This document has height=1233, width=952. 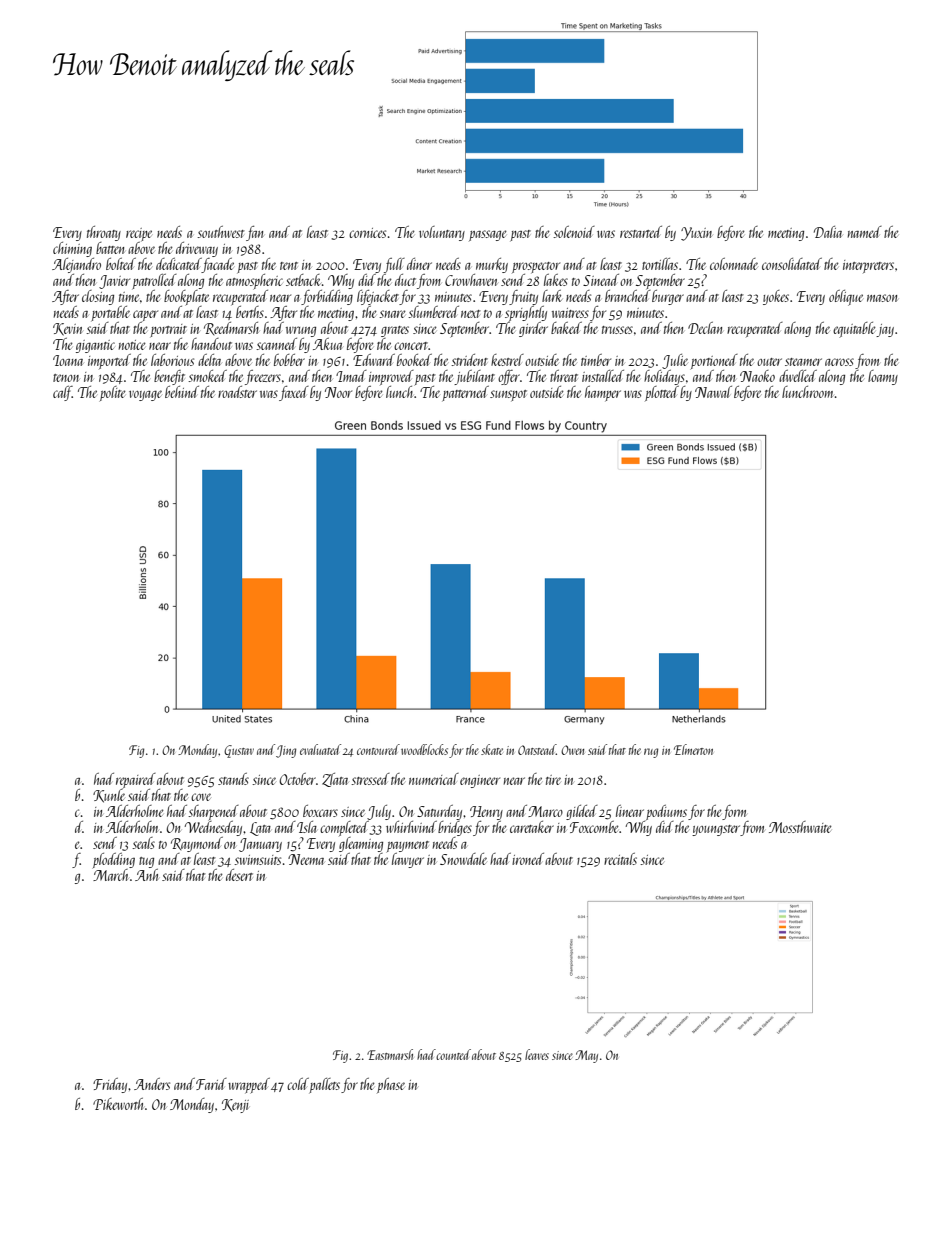 What do you see at coordinates (846, 298) in the document?
I see `oblique` at bounding box center [846, 298].
